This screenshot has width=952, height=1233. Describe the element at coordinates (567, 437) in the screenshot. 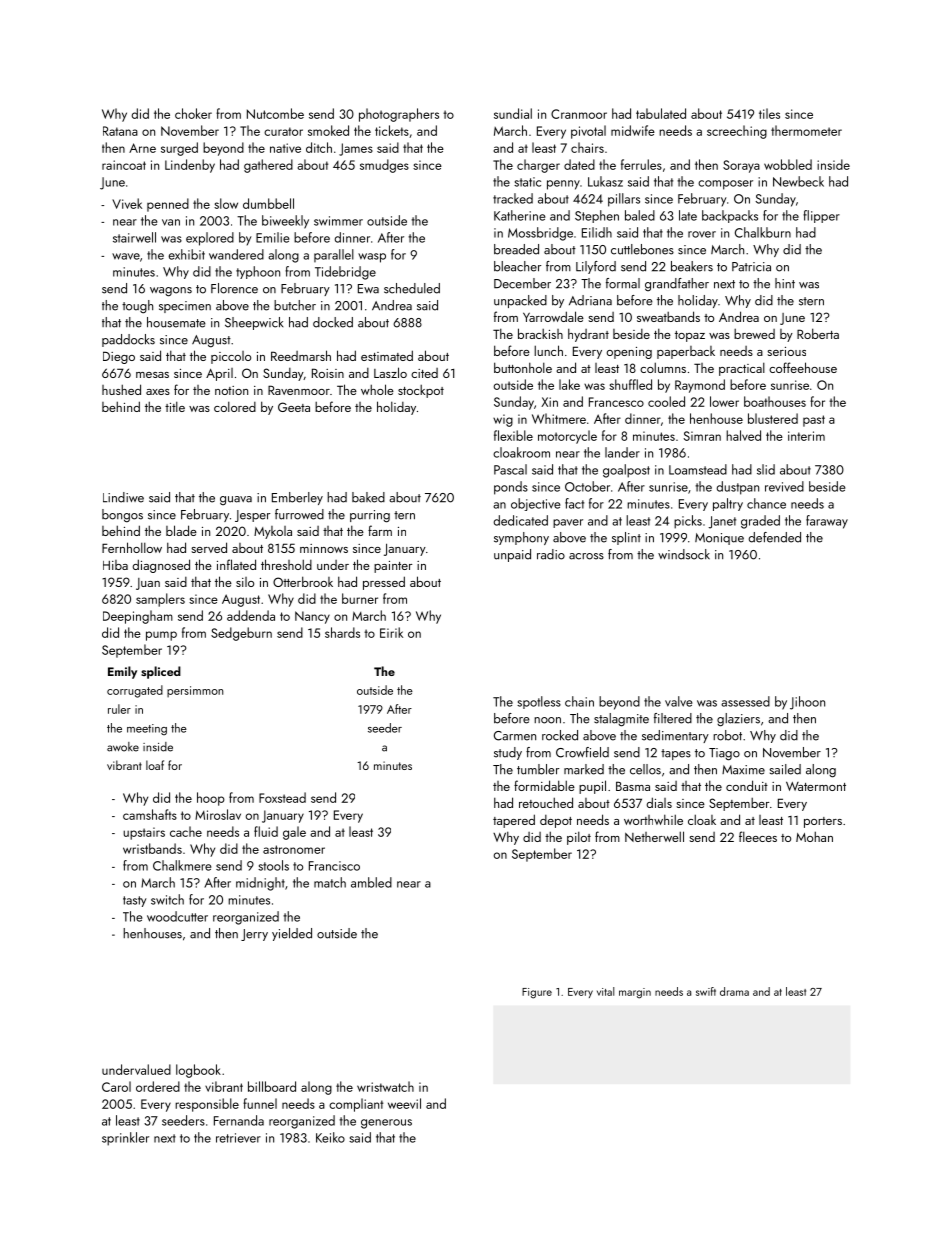

I see `motorcycle` at that location.
